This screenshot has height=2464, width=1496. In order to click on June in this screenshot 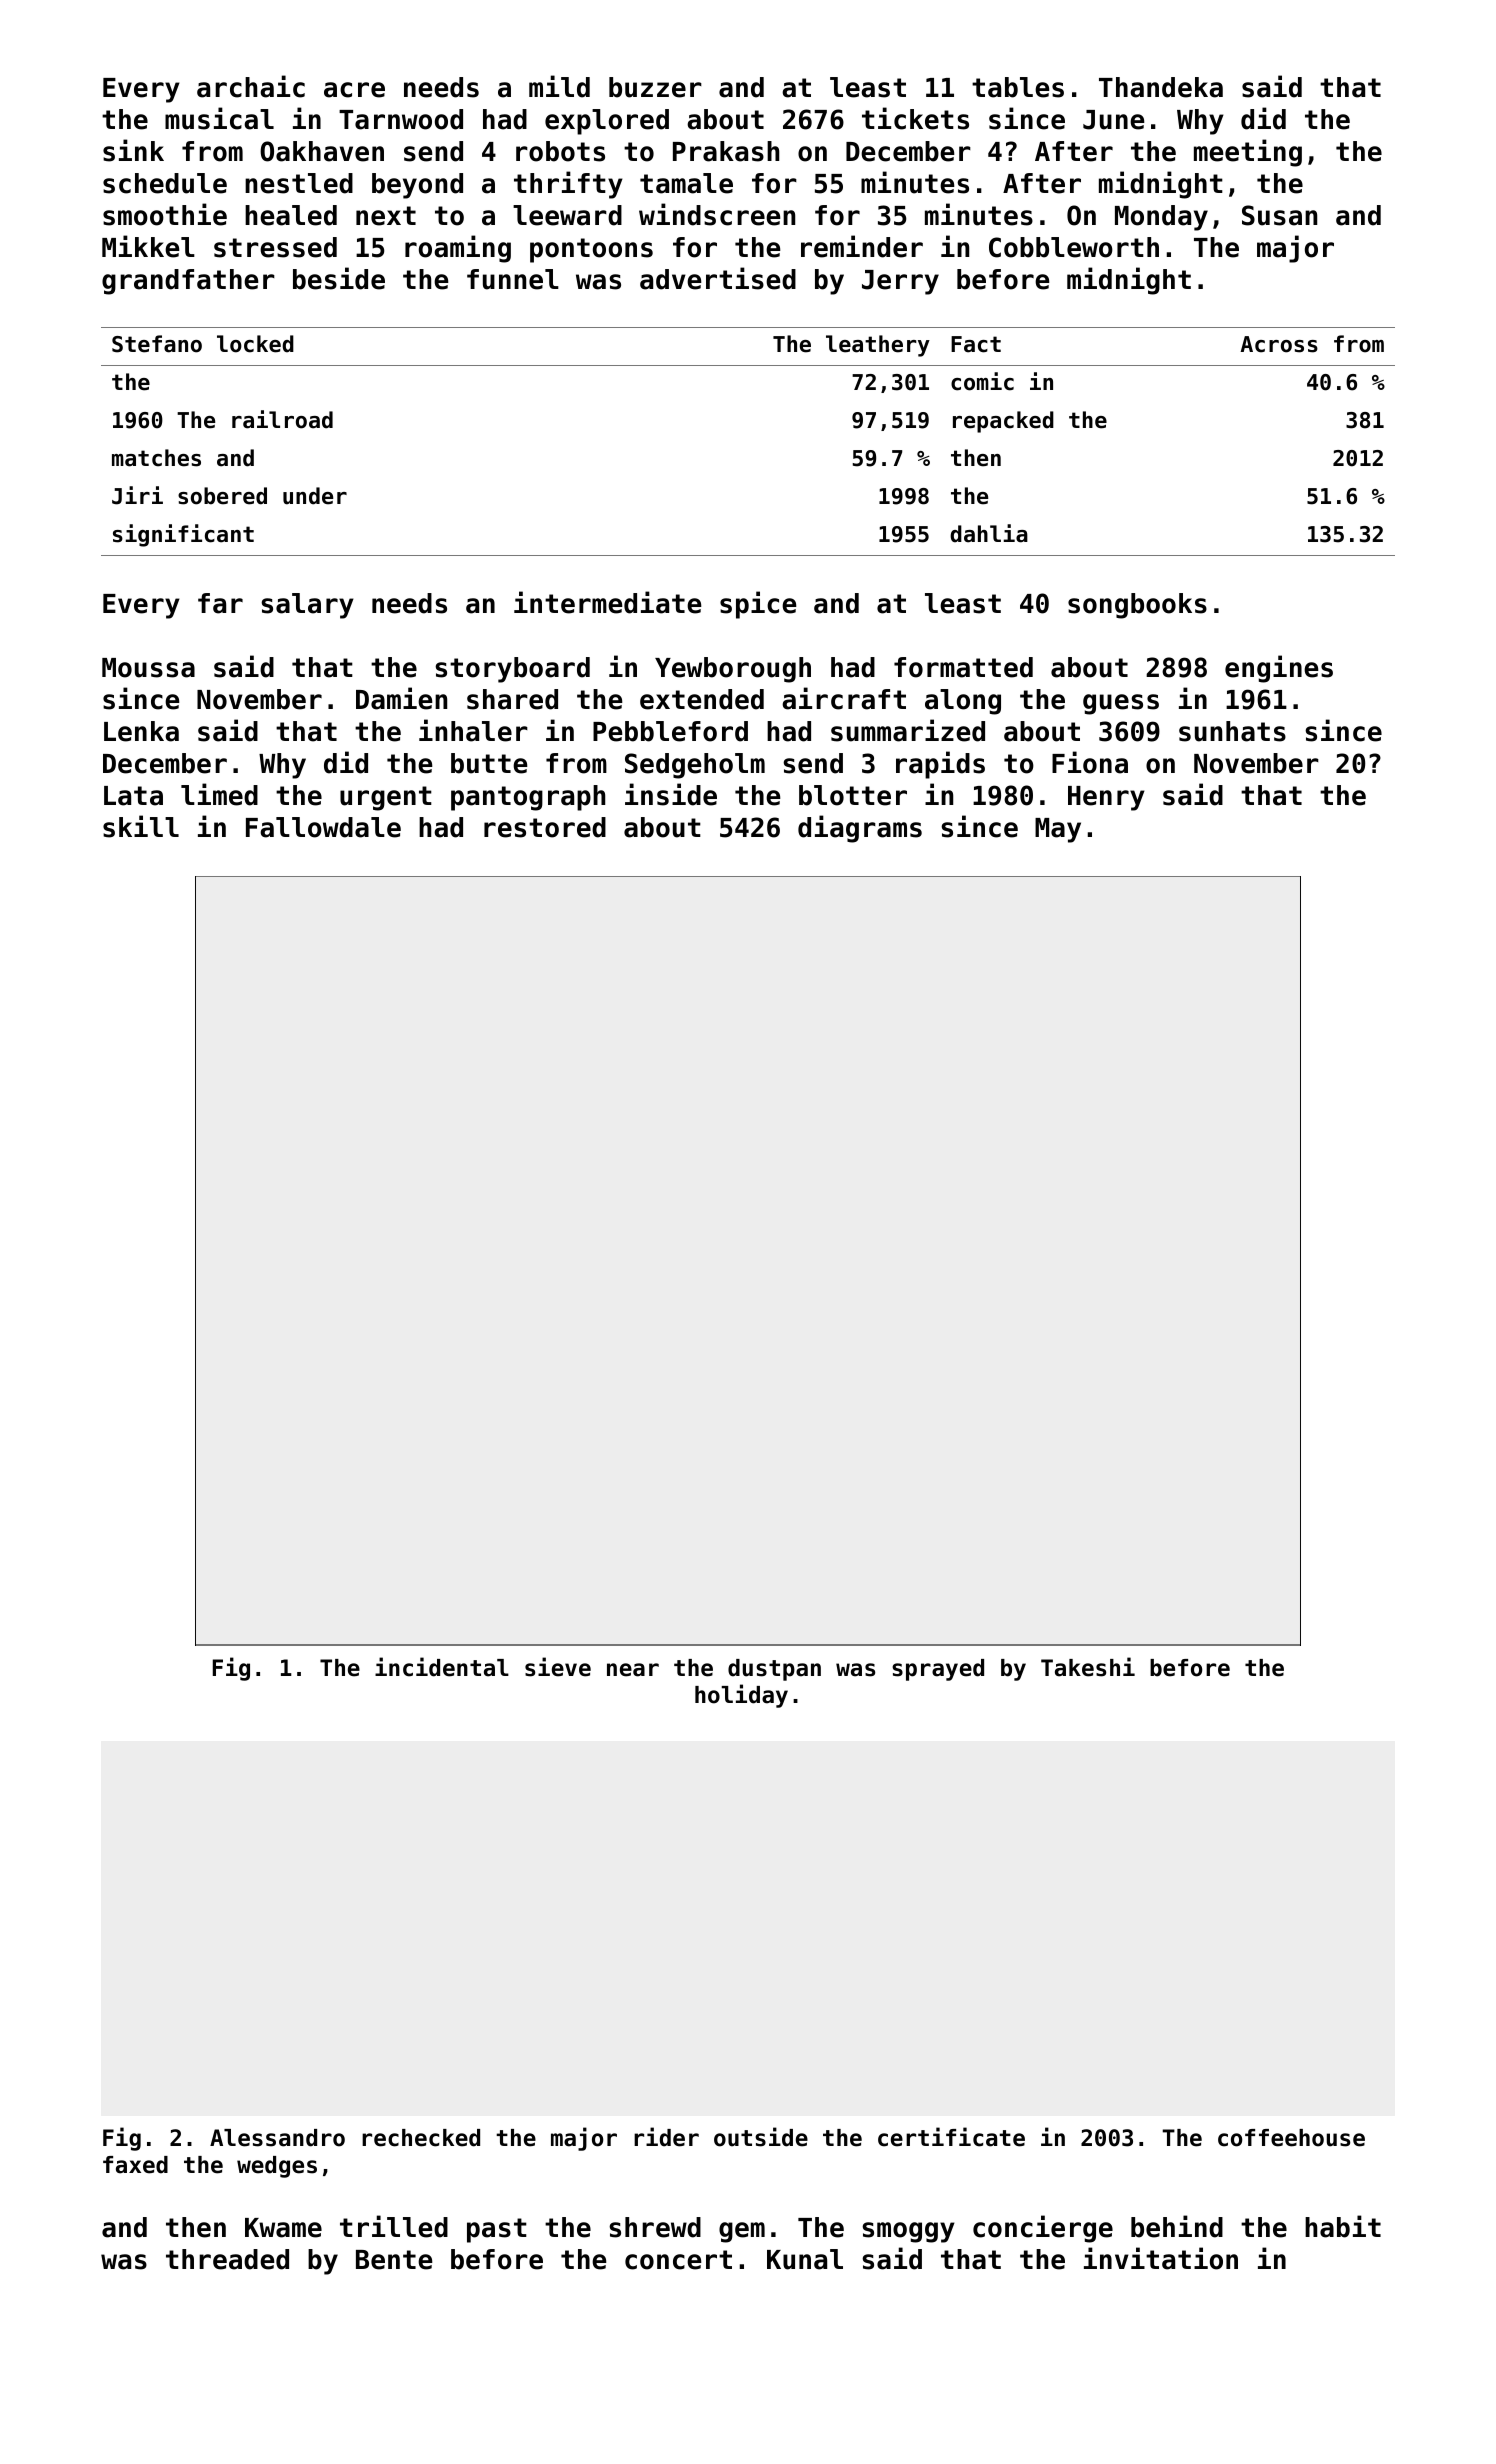, I will do `click(1114, 120)`.
